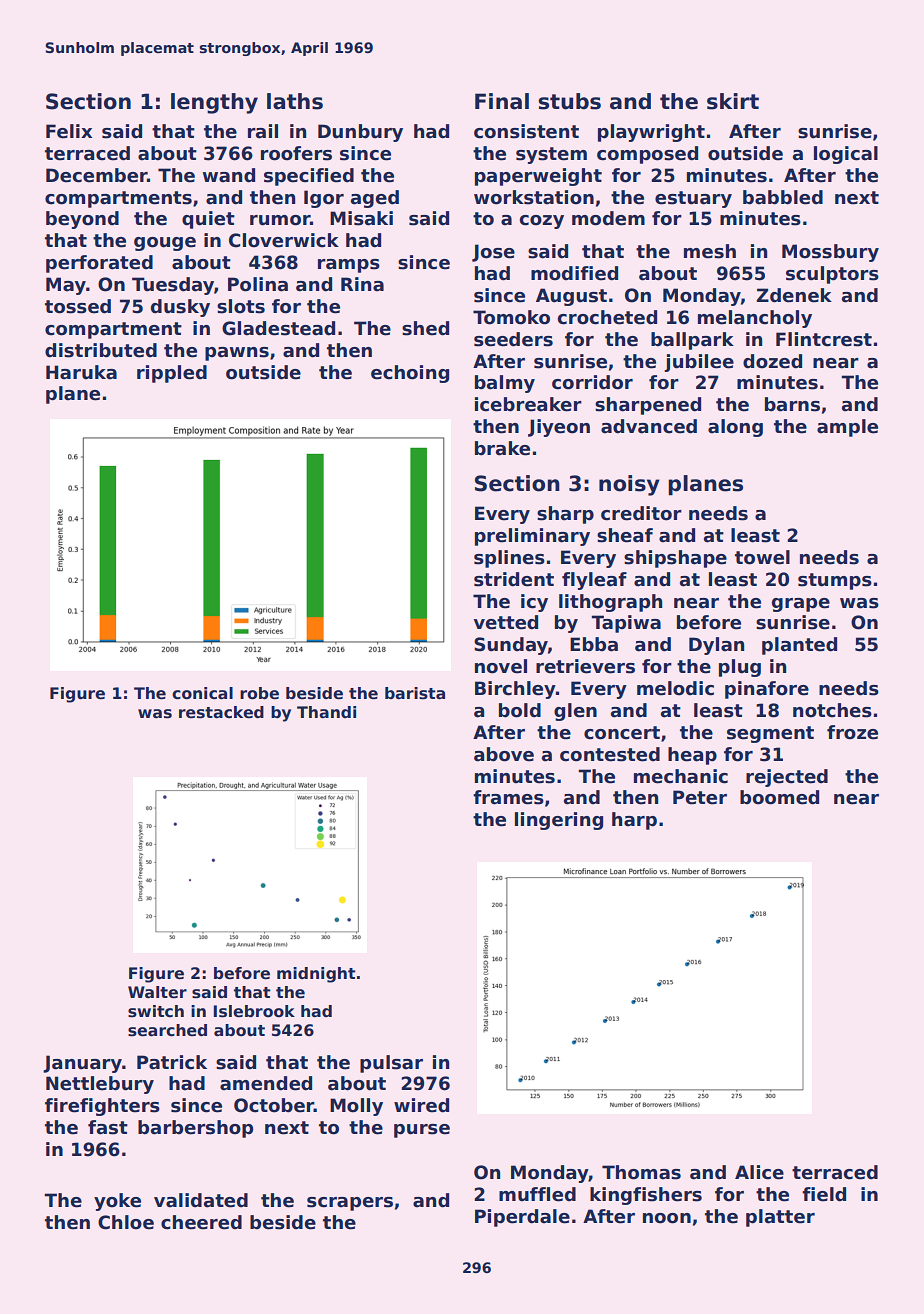 The height and width of the screenshot is (1314, 924). What do you see at coordinates (309, 177) in the screenshot?
I see `specified` at bounding box center [309, 177].
